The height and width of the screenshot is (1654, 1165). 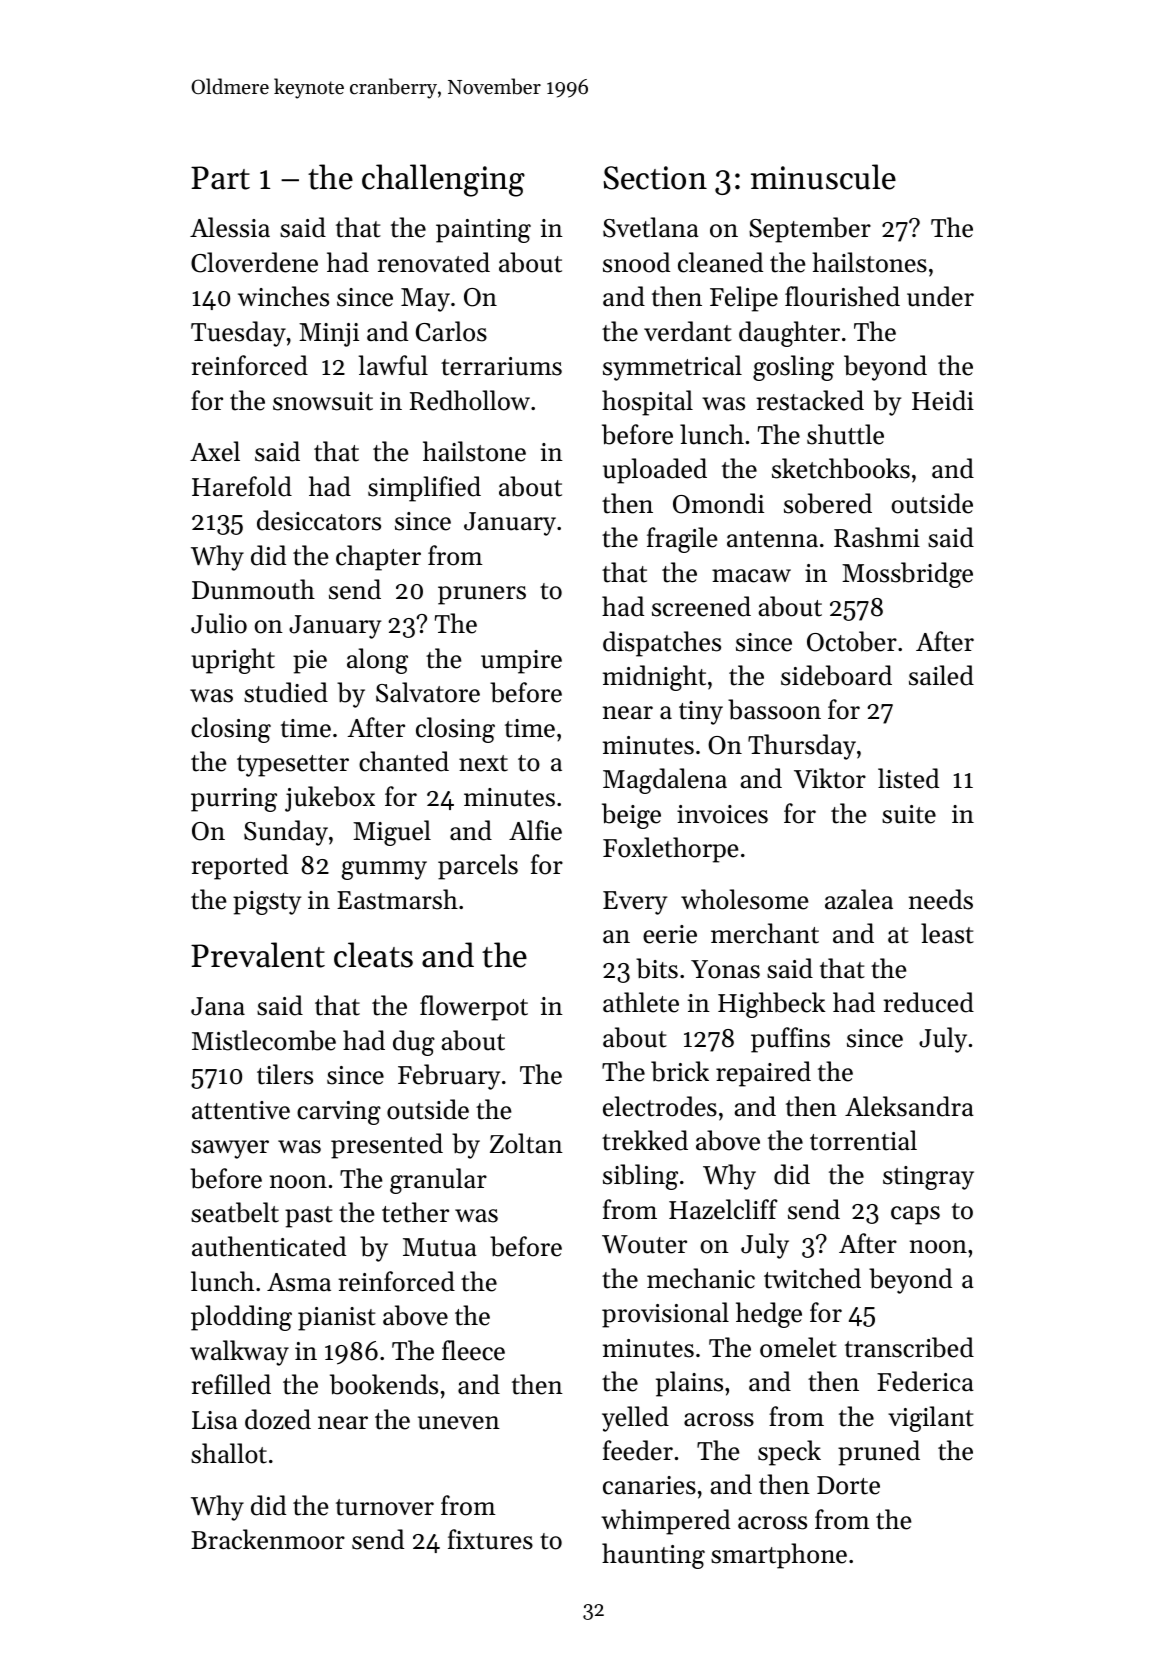 What do you see at coordinates (219, 623) in the screenshot?
I see `Julio` at bounding box center [219, 623].
